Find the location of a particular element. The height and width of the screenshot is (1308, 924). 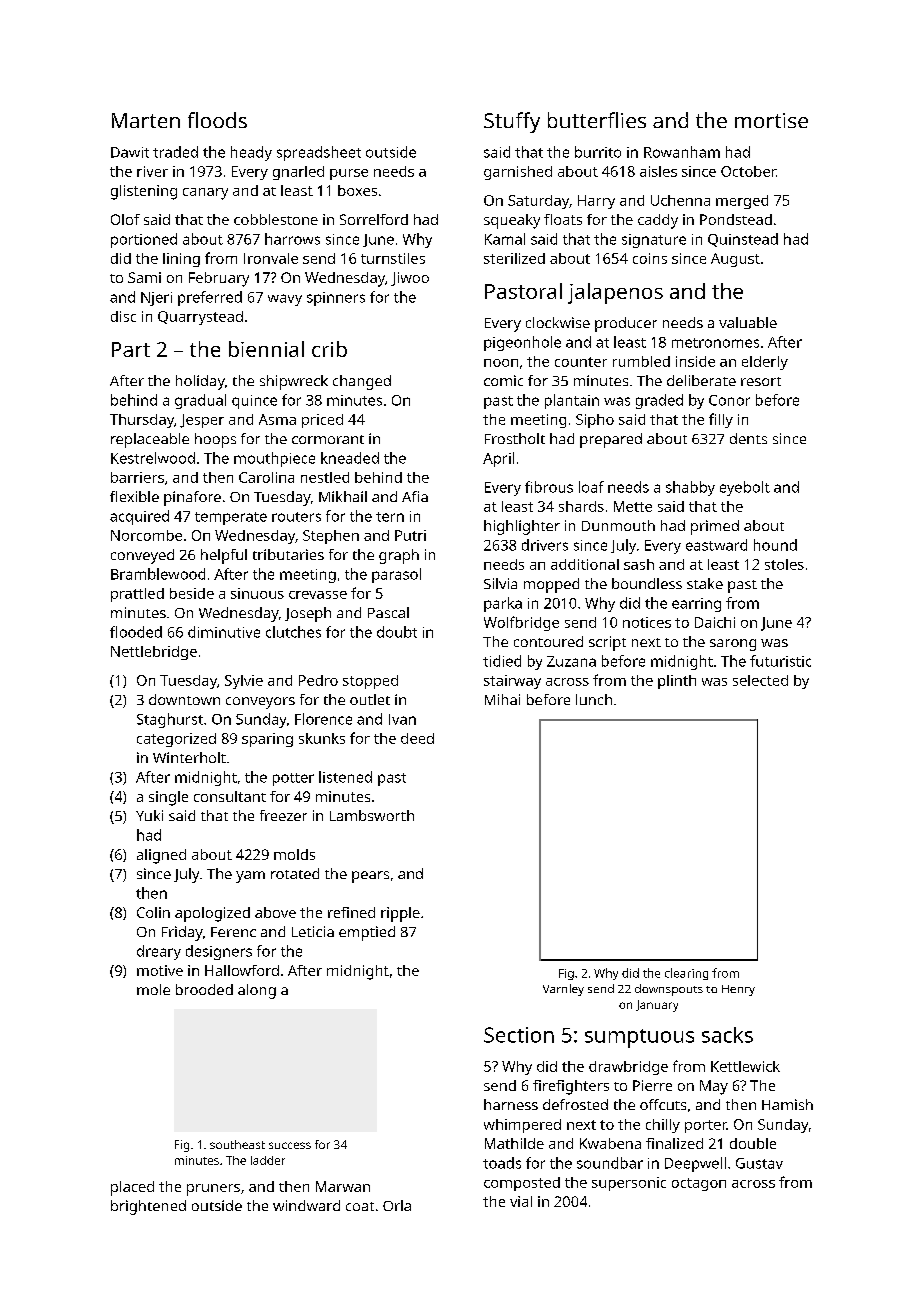

clockwise is located at coordinates (558, 322).
